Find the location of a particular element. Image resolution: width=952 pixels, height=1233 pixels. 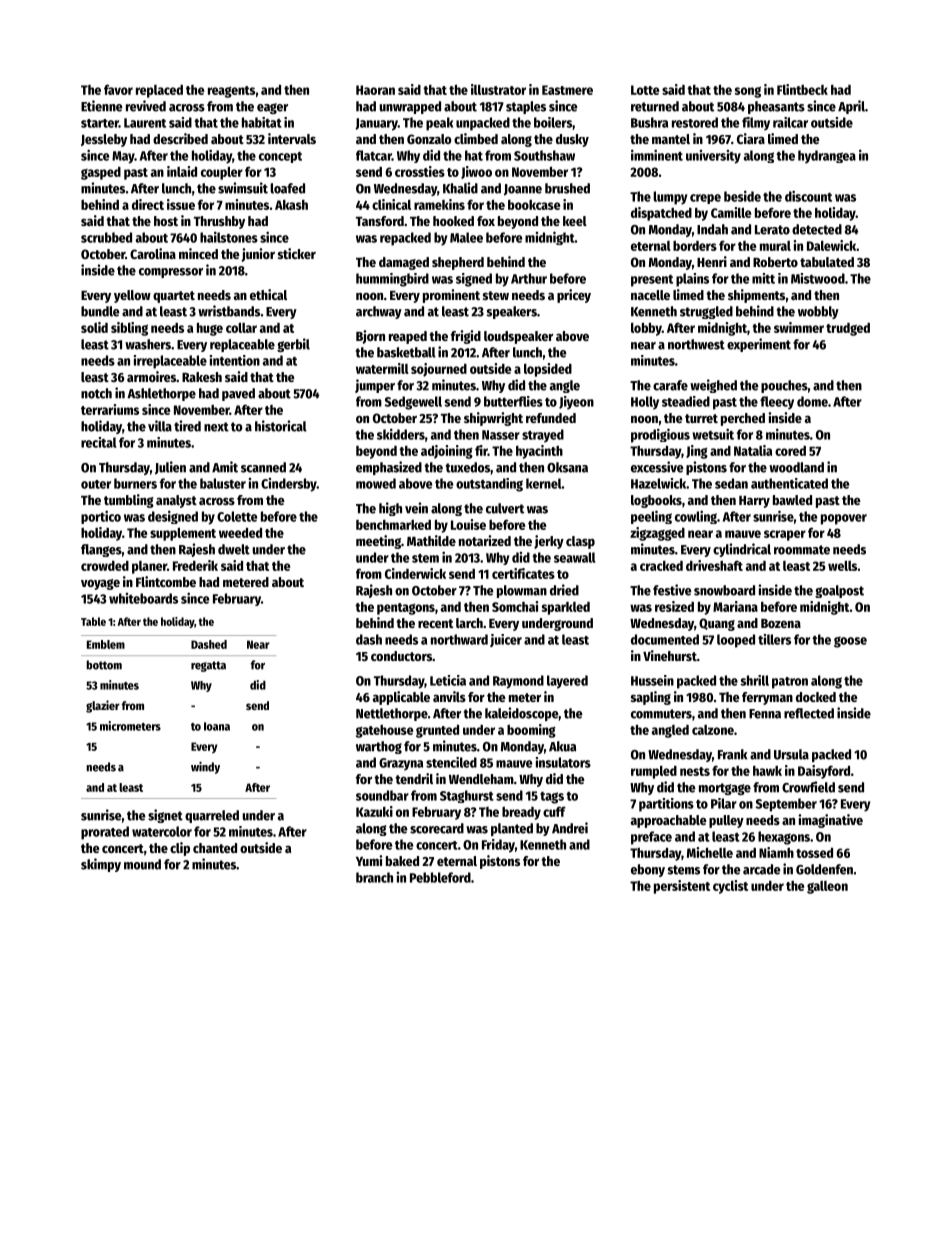

Khalid is located at coordinates (460, 188).
